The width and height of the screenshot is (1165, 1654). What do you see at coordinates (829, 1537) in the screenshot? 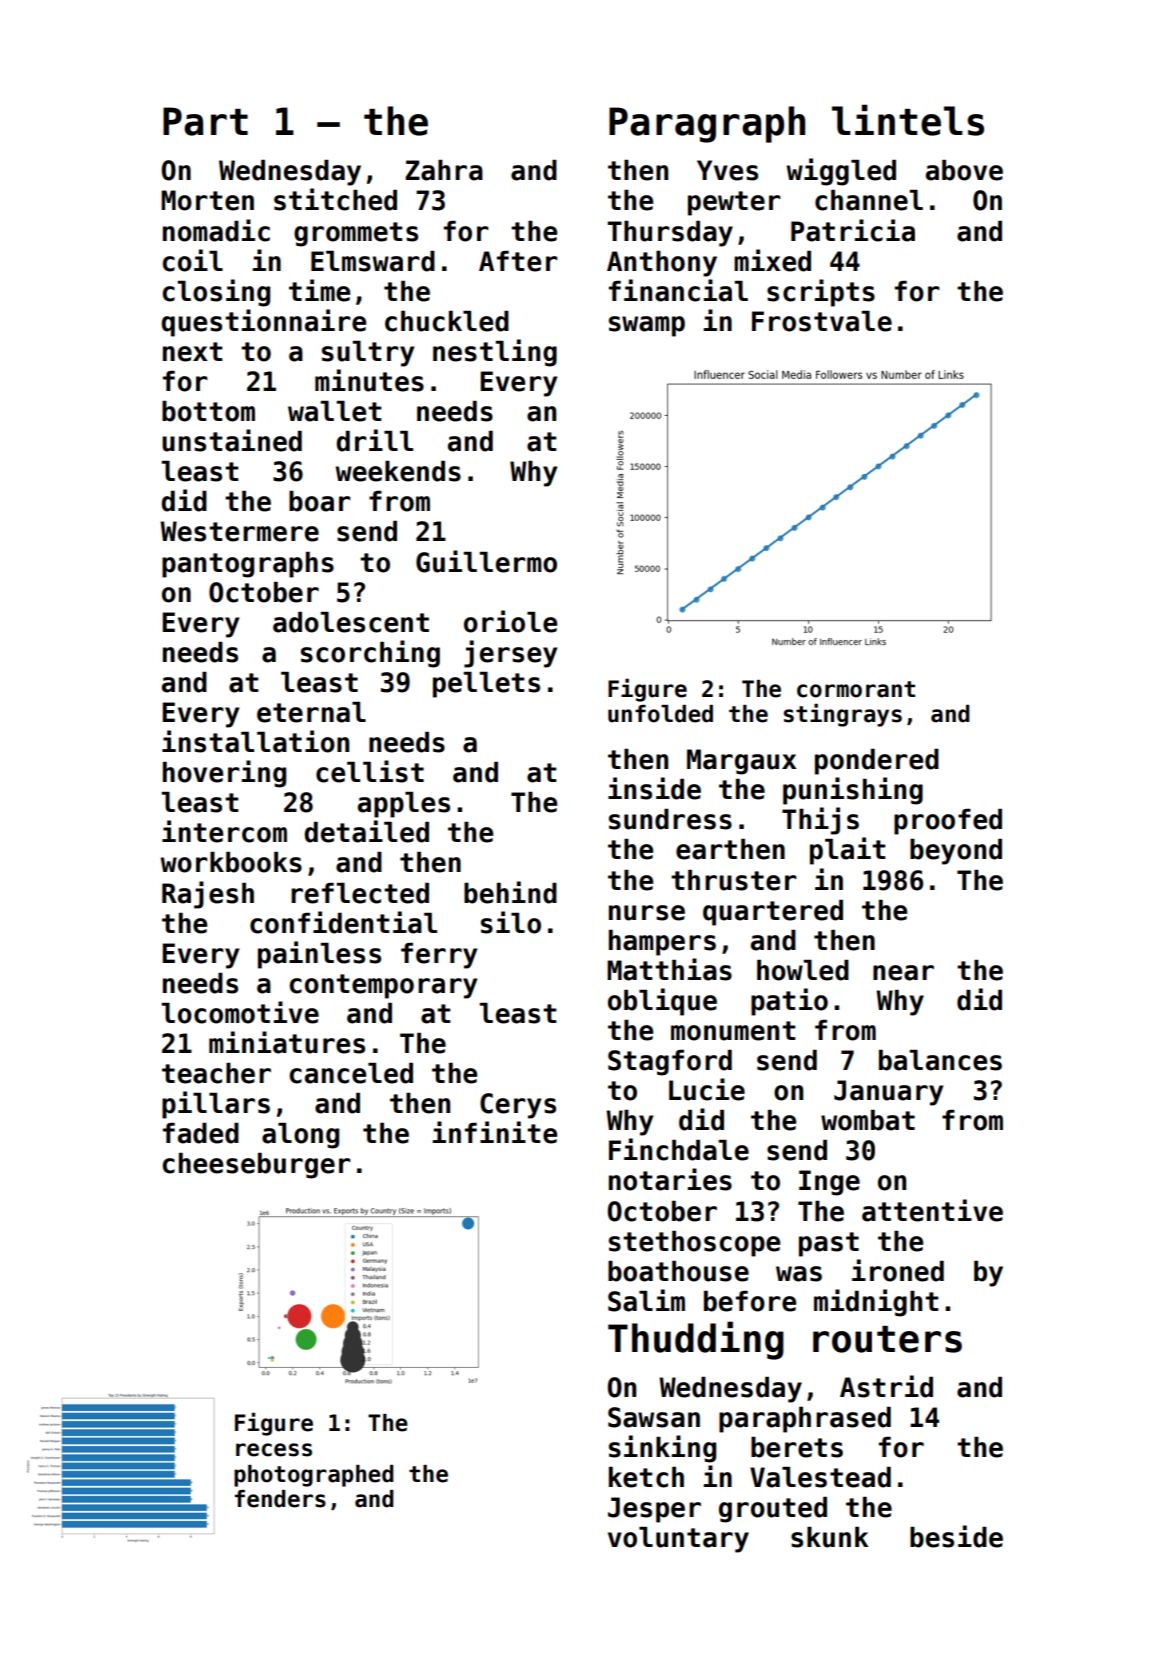
I see `skunk` at bounding box center [829, 1537].
